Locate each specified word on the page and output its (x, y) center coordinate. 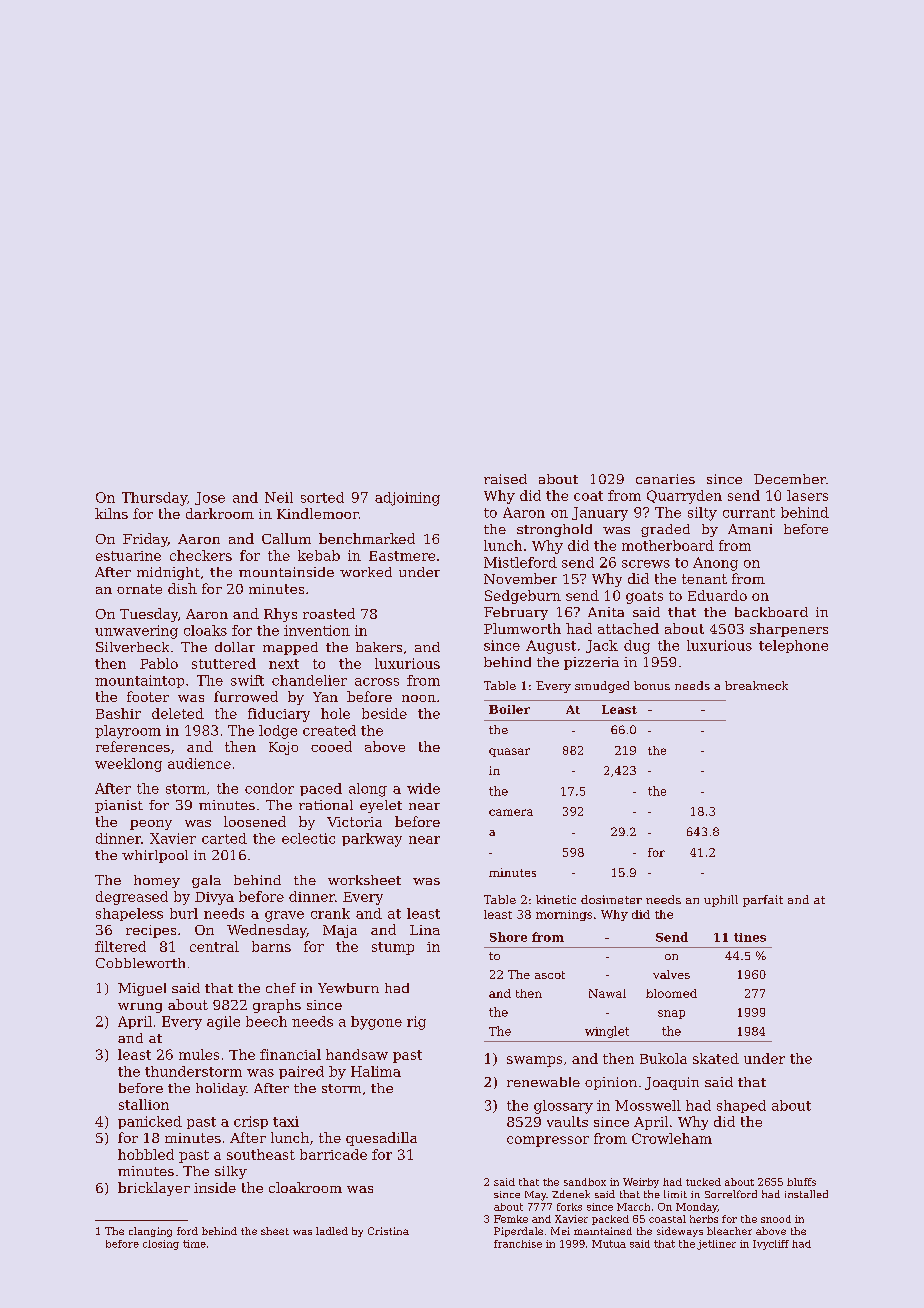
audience (199, 763)
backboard (771, 612)
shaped (741, 1106)
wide (423, 788)
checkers (201, 555)
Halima (376, 1071)
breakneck (756, 685)
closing (161, 1245)
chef (281, 988)
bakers (379, 647)
